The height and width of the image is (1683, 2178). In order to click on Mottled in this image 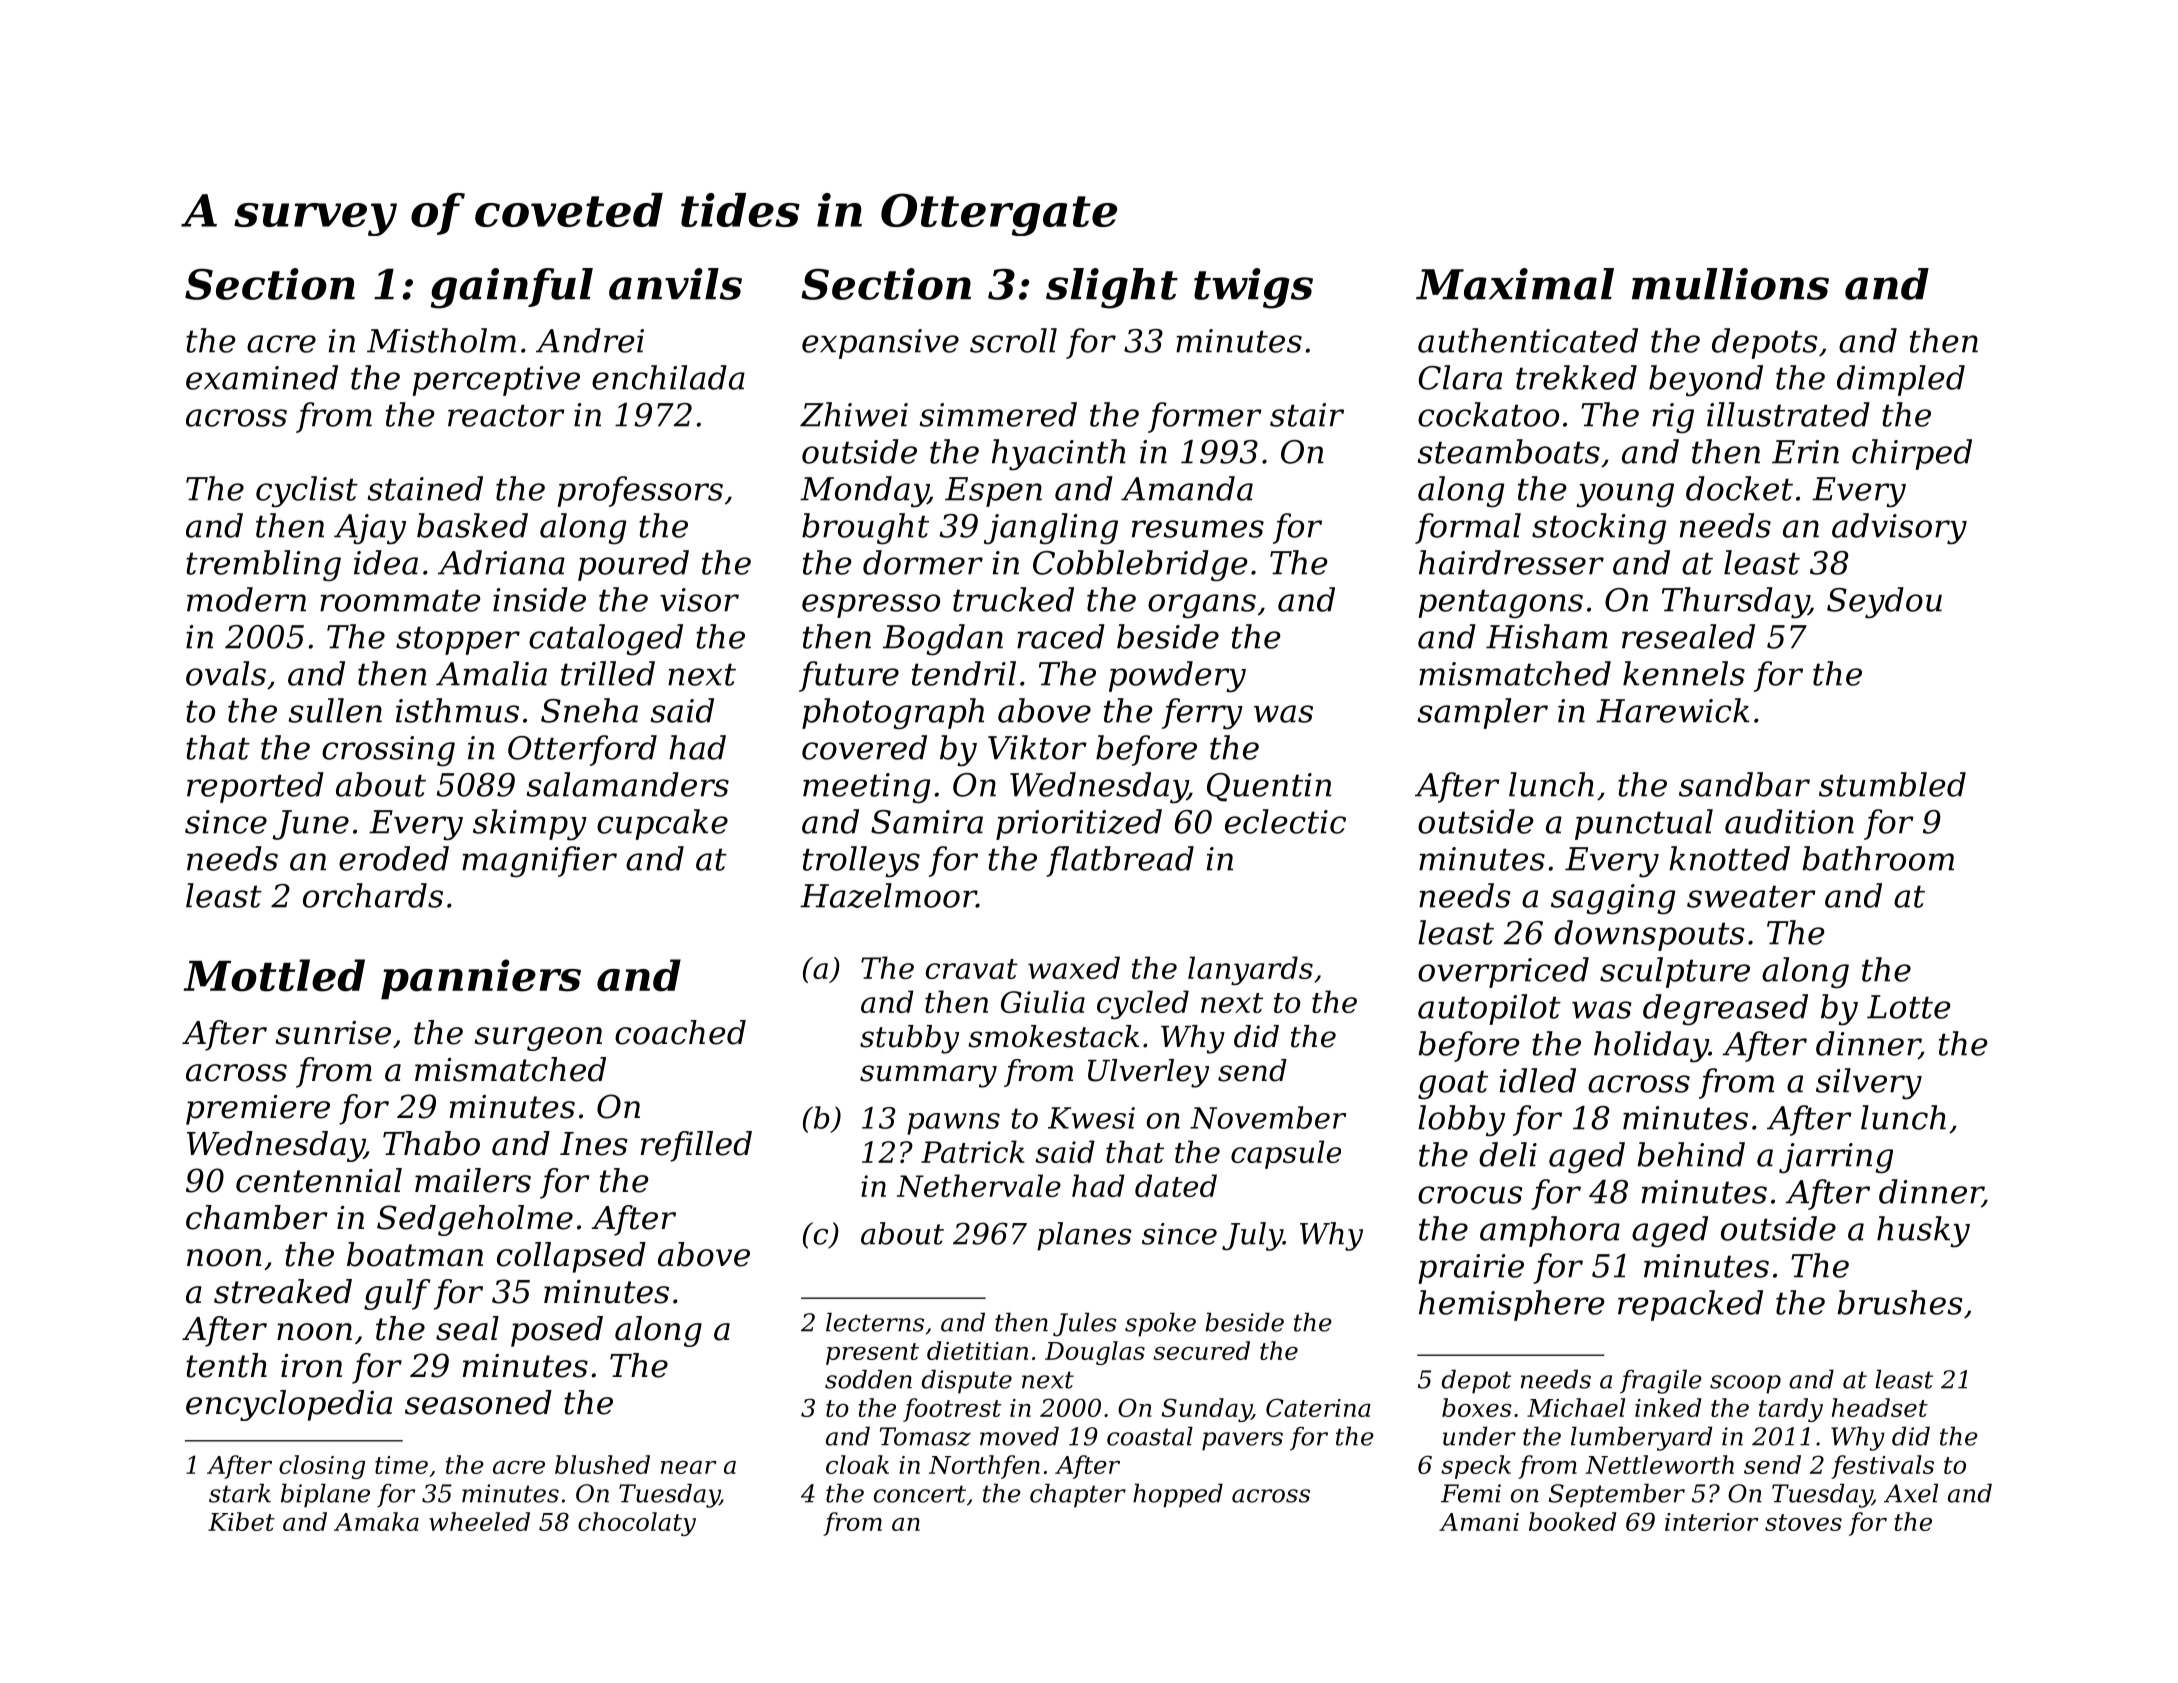, I will do `click(274, 975)`.
